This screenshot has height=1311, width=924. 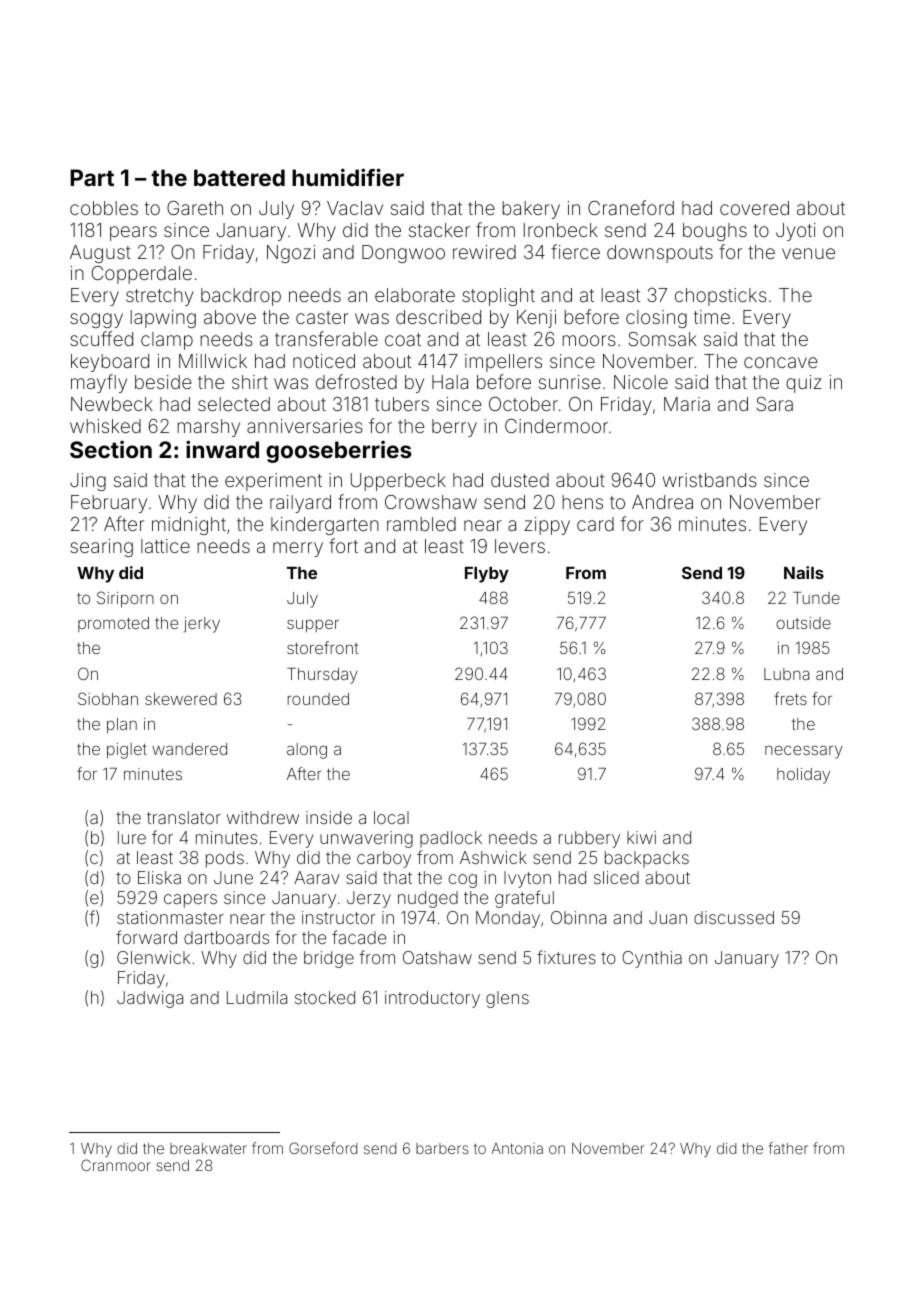 I want to click on Part, so click(x=92, y=177).
